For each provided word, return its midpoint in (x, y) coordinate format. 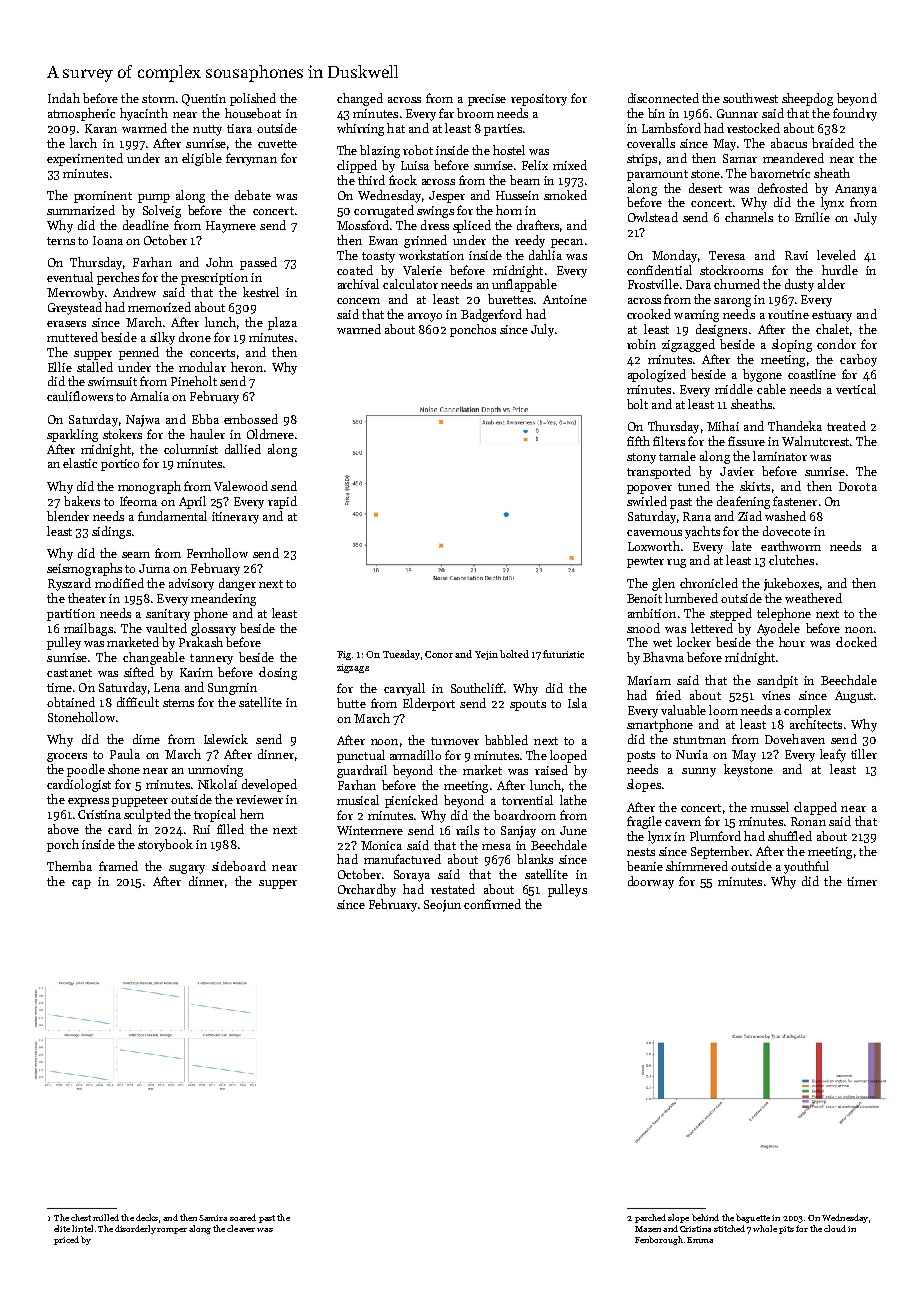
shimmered (697, 866)
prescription (214, 279)
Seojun (442, 906)
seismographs (84, 569)
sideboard (239, 866)
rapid (282, 502)
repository (539, 100)
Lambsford (671, 128)
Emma (700, 1240)
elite (62, 1228)
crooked (649, 314)
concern (358, 301)
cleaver (241, 1228)
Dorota (858, 486)
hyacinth (144, 114)
